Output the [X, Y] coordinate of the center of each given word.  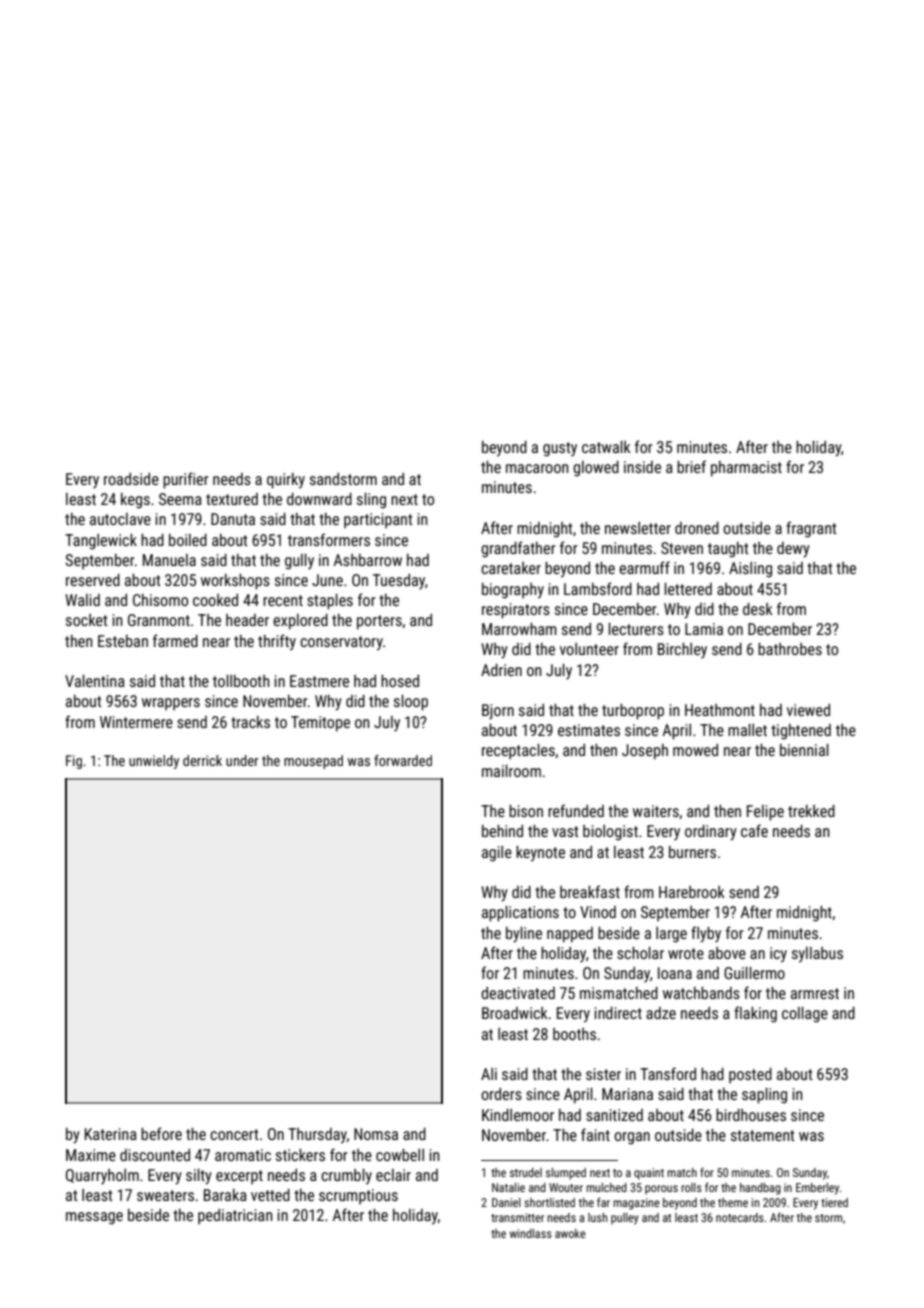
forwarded [403, 760]
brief [691, 466]
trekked [811, 811]
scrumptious [358, 1197]
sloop [411, 703]
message [94, 1218]
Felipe [765, 813]
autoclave [120, 519]
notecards [740, 1217]
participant [378, 521]
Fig [74, 762]
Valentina [95, 681]
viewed [808, 710]
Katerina [111, 1134]
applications [520, 914]
